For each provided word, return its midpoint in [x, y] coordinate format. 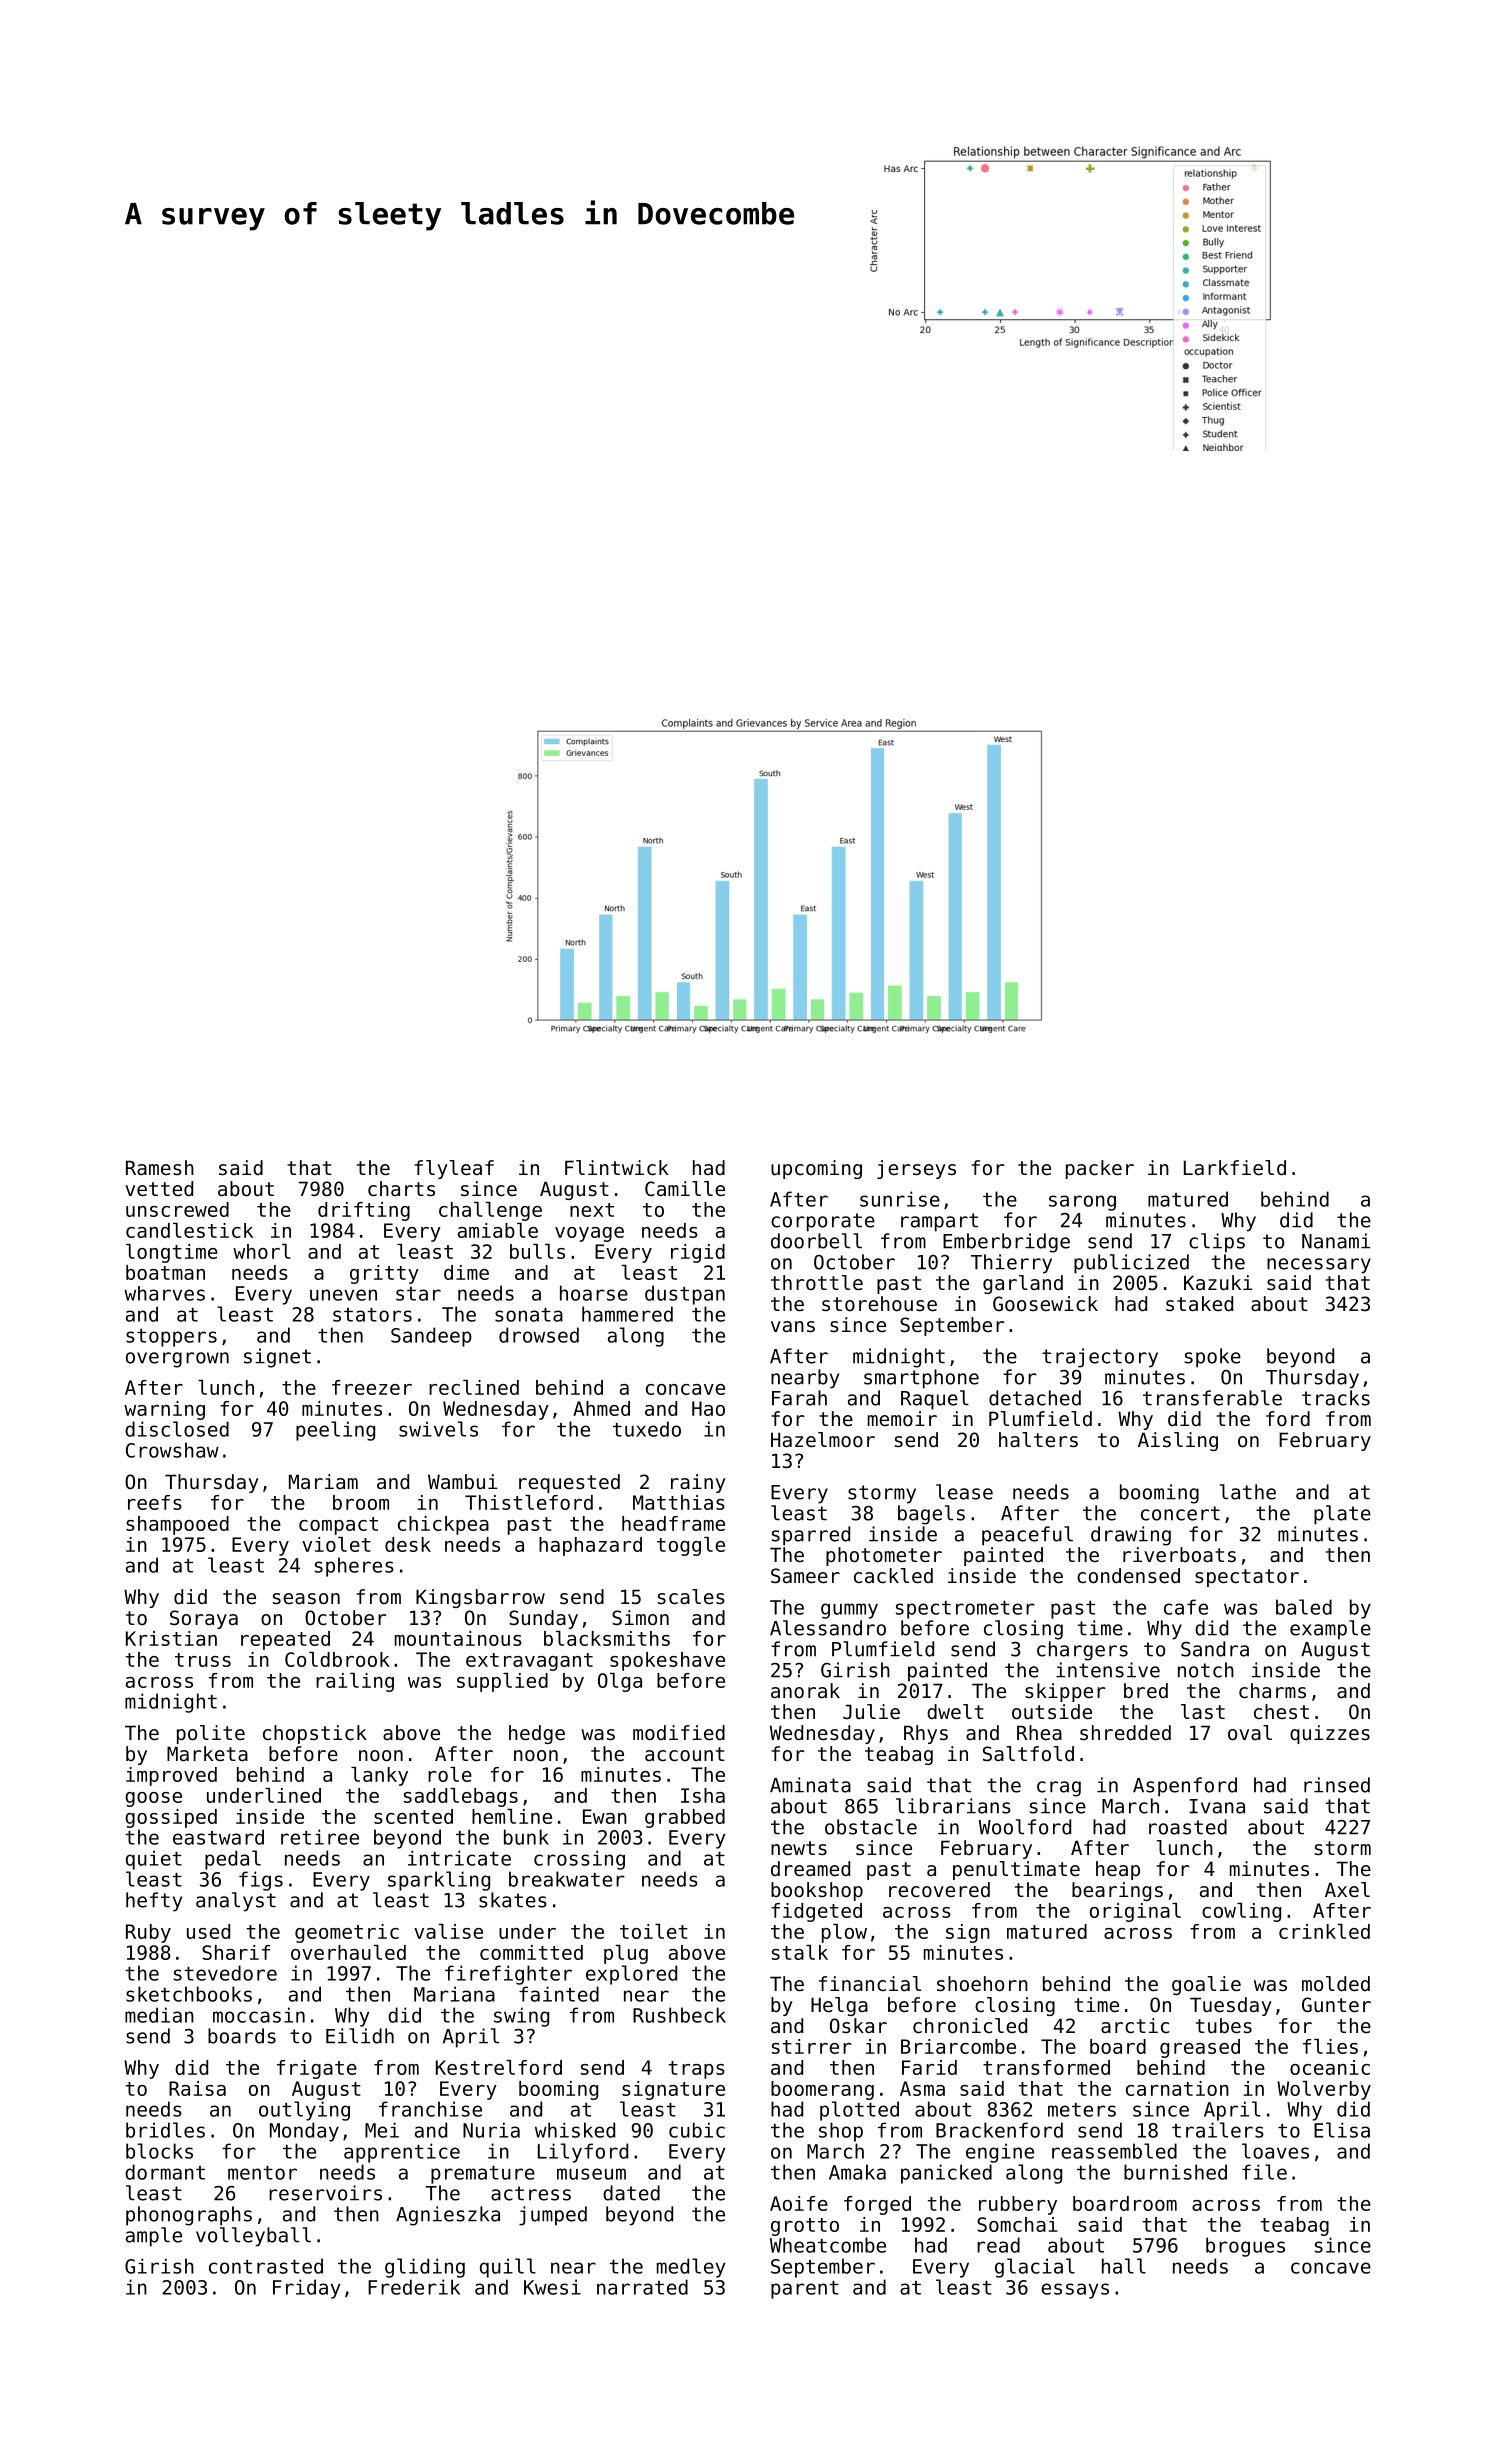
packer [1100, 1169]
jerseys [916, 1169]
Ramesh [160, 1167]
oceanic [1330, 2067]
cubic [697, 2130]
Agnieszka [448, 2216]
